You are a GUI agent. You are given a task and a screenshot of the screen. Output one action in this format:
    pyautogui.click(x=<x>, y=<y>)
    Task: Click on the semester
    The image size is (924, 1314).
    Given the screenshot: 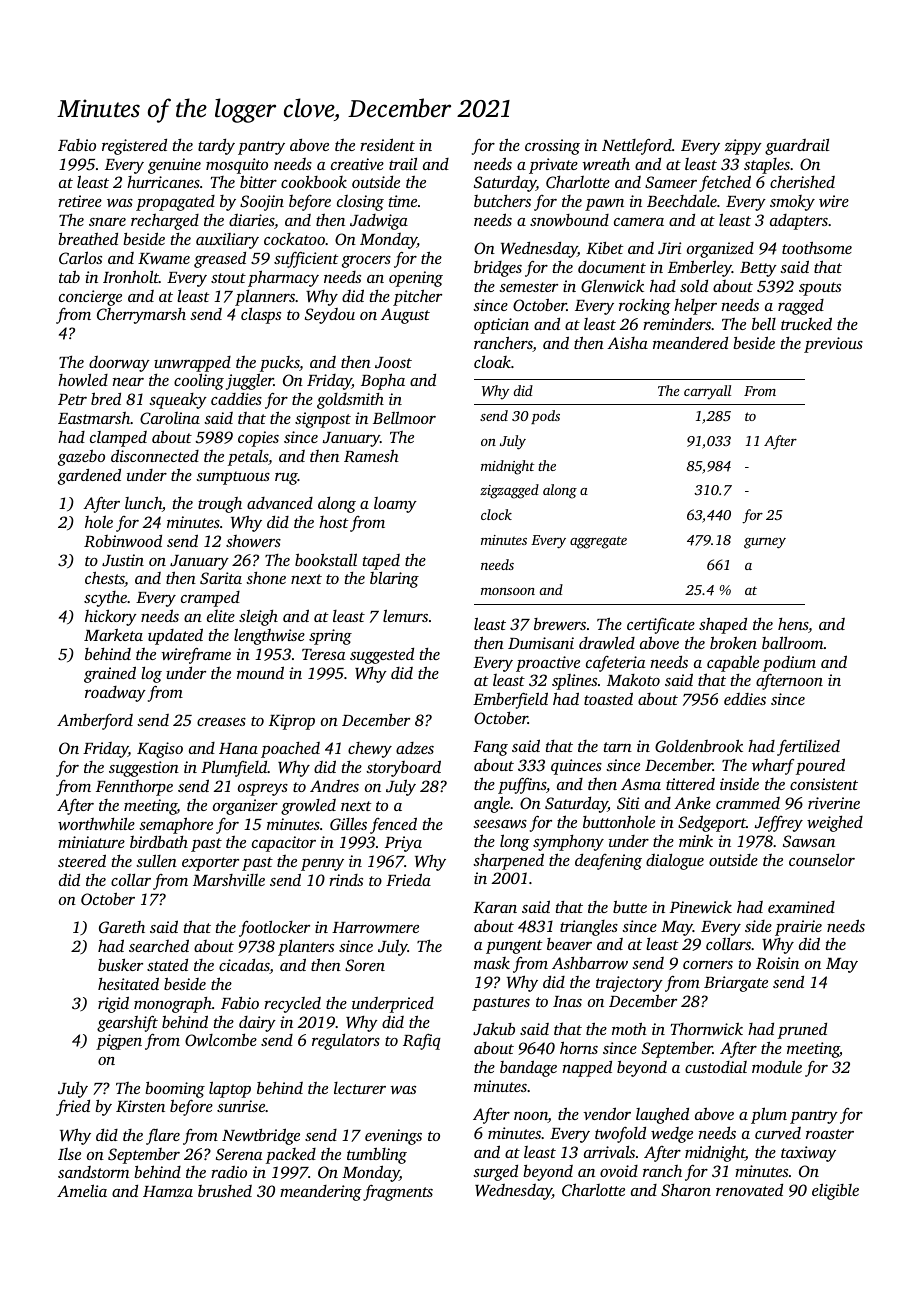 What is the action you would take?
    pyautogui.click(x=528, y=287)
